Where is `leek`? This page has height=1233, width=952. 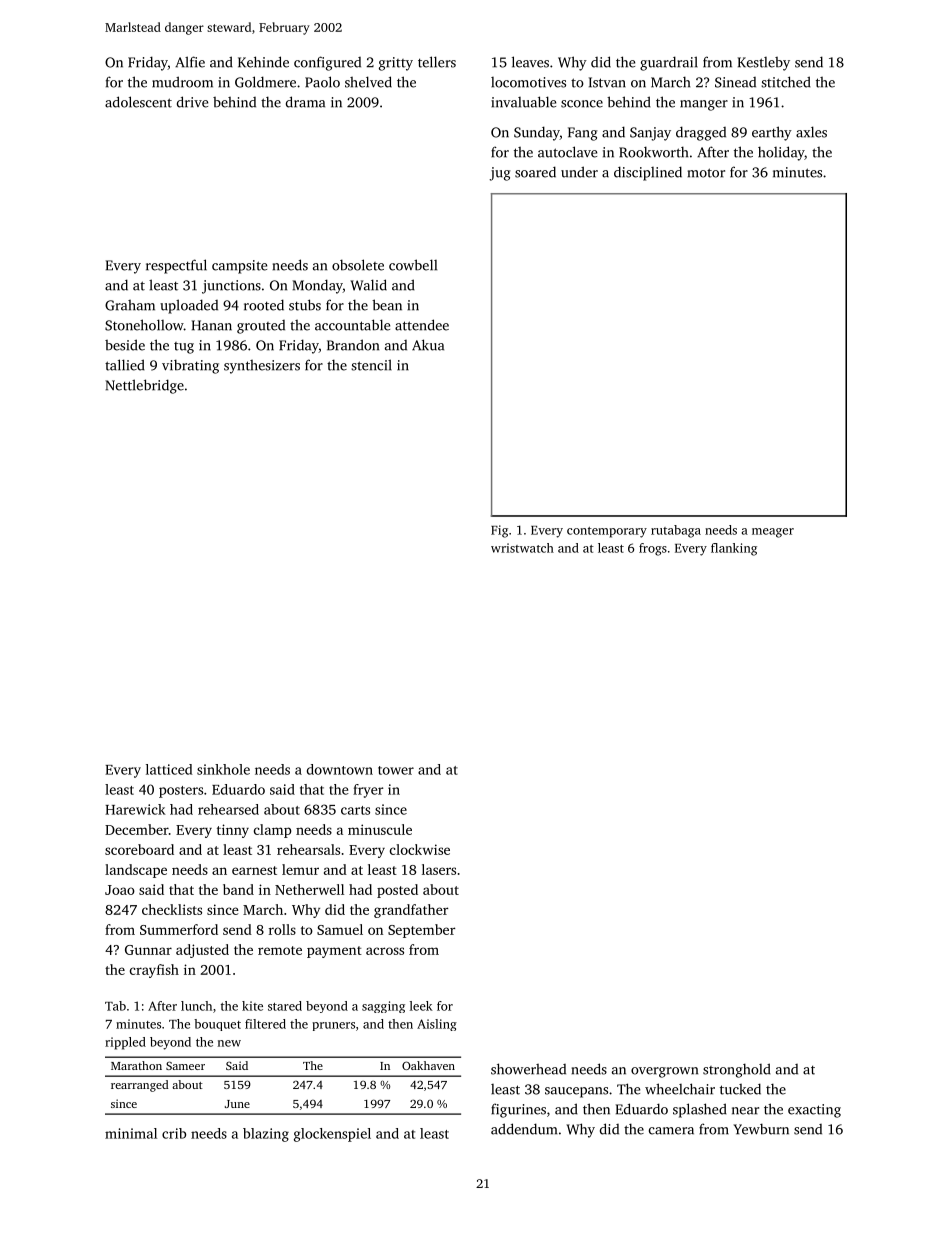
leek is located at coordinates (421, 1006).
